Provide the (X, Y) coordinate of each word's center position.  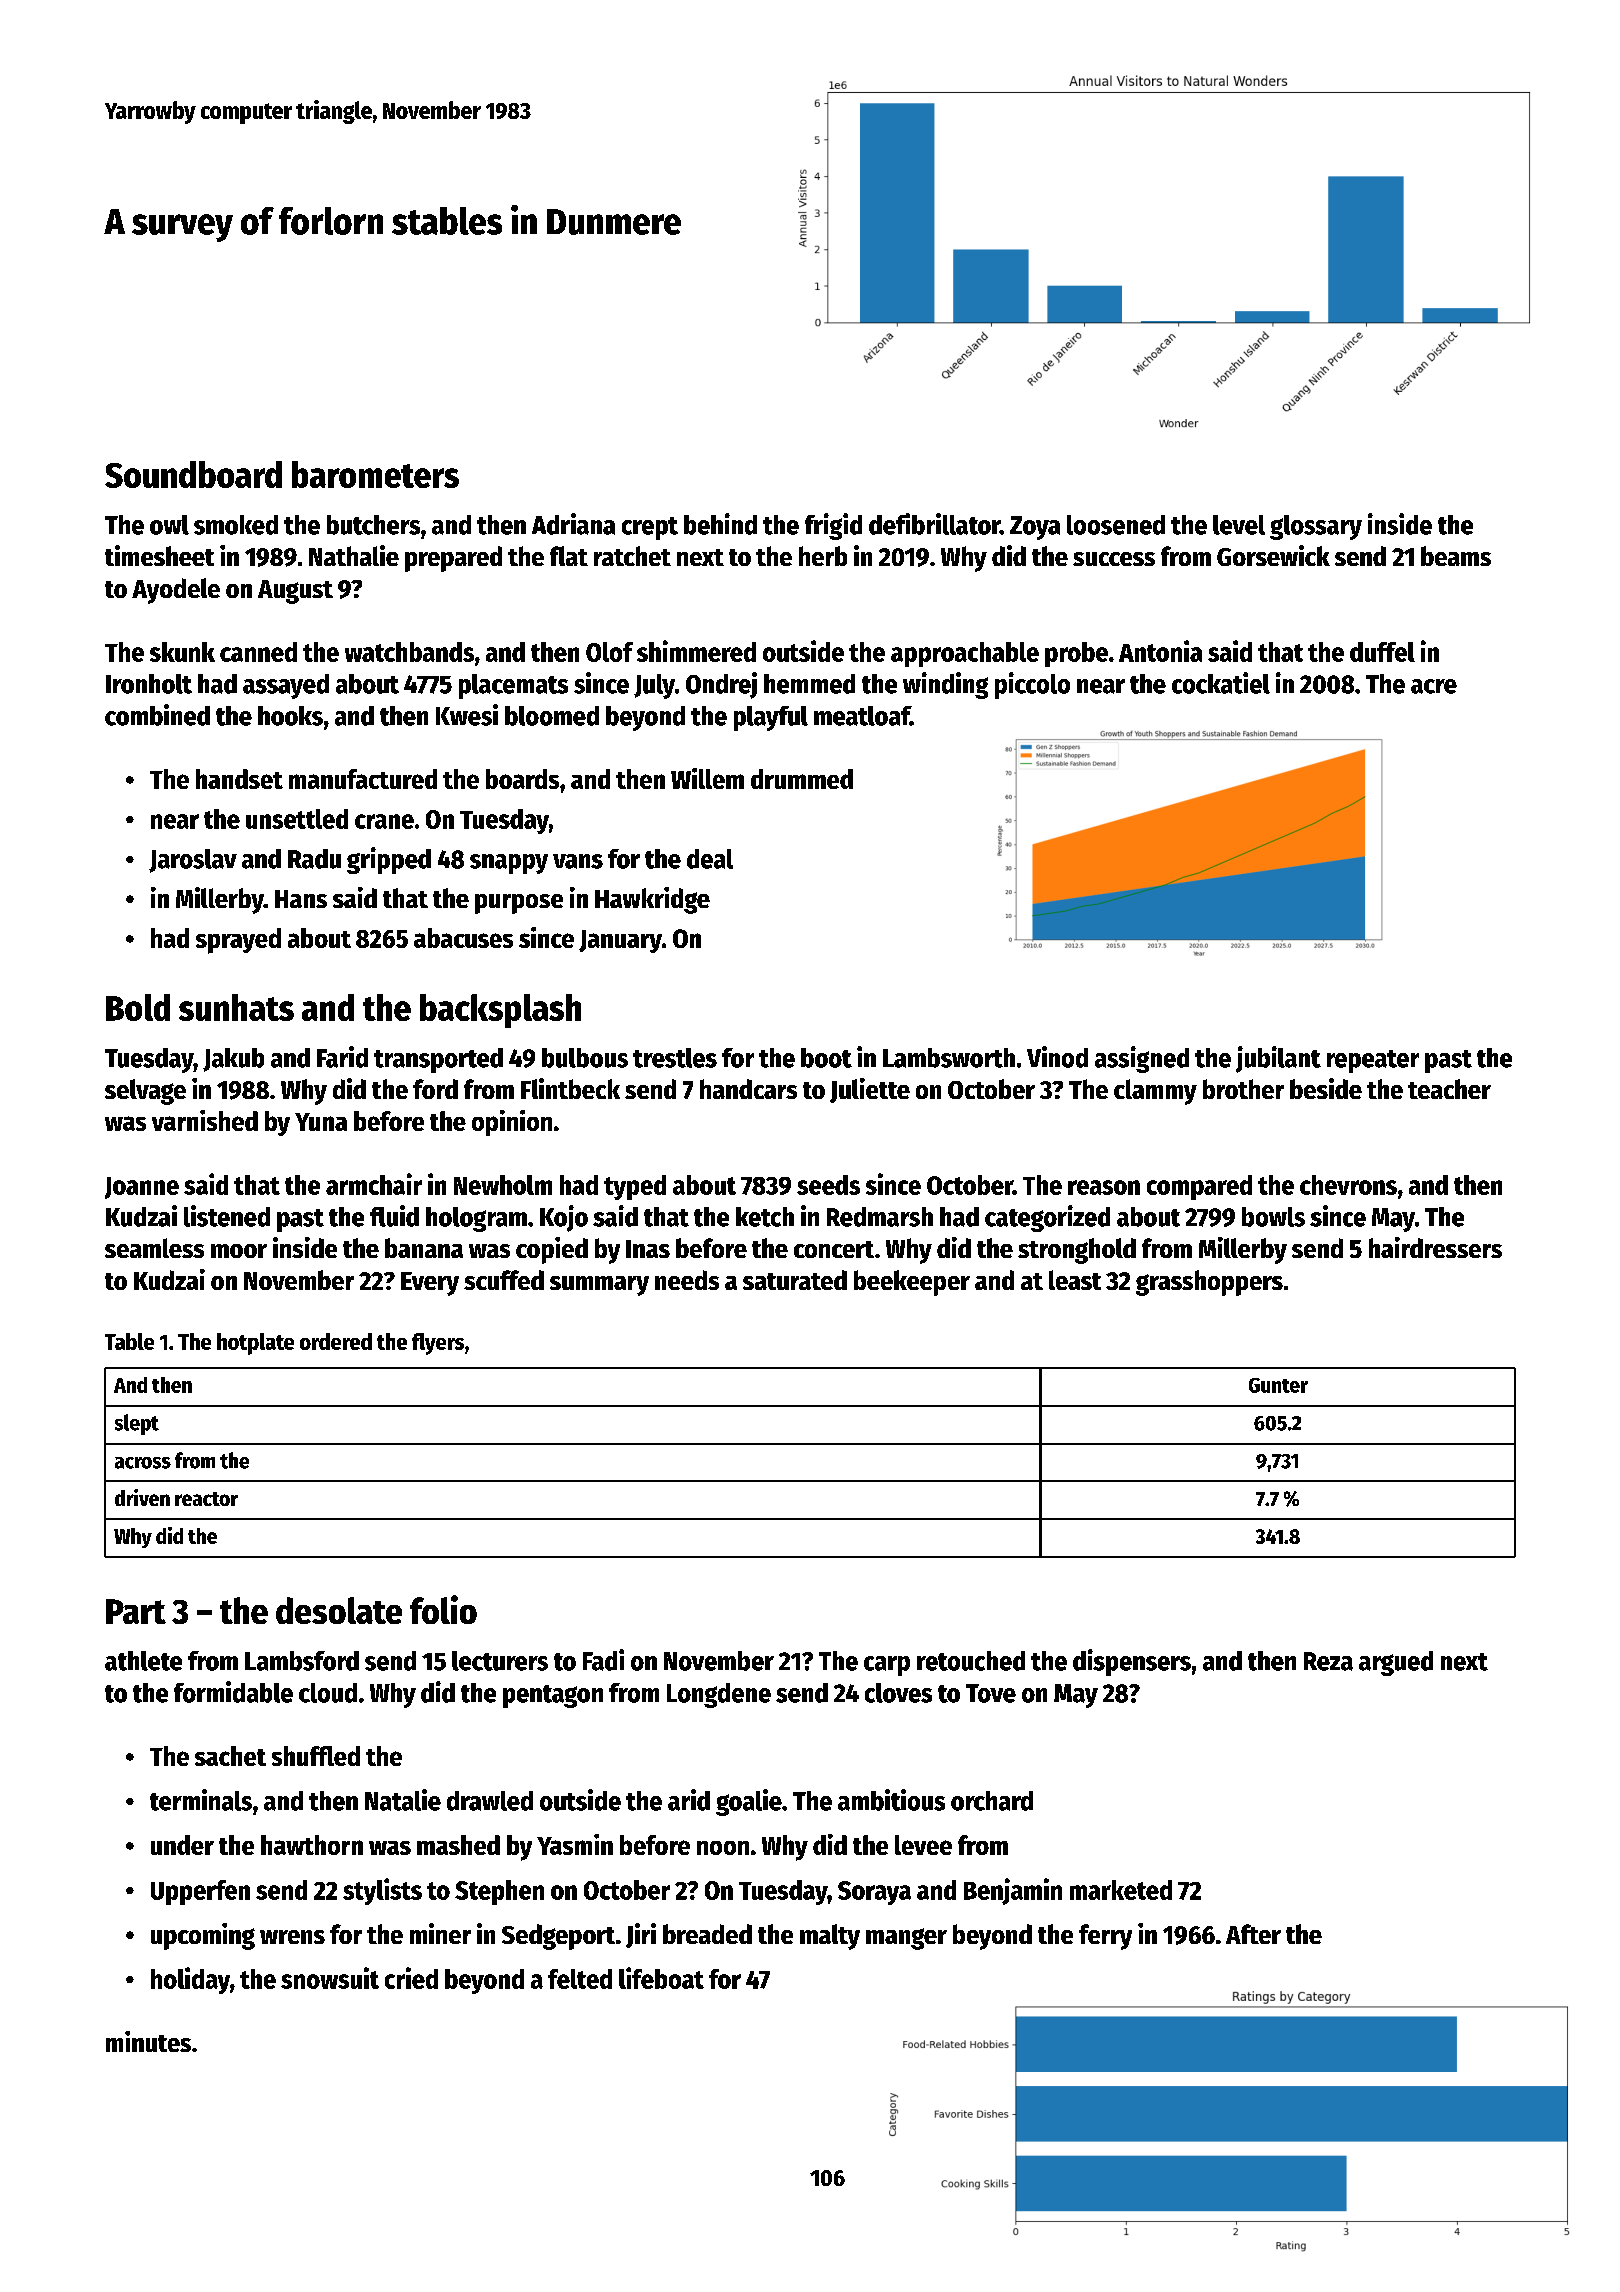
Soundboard (193, 474)
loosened (1116, 525)
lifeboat (661, 1978)
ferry (1105, 1937)
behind (720, 524)
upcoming (203, 1936)
